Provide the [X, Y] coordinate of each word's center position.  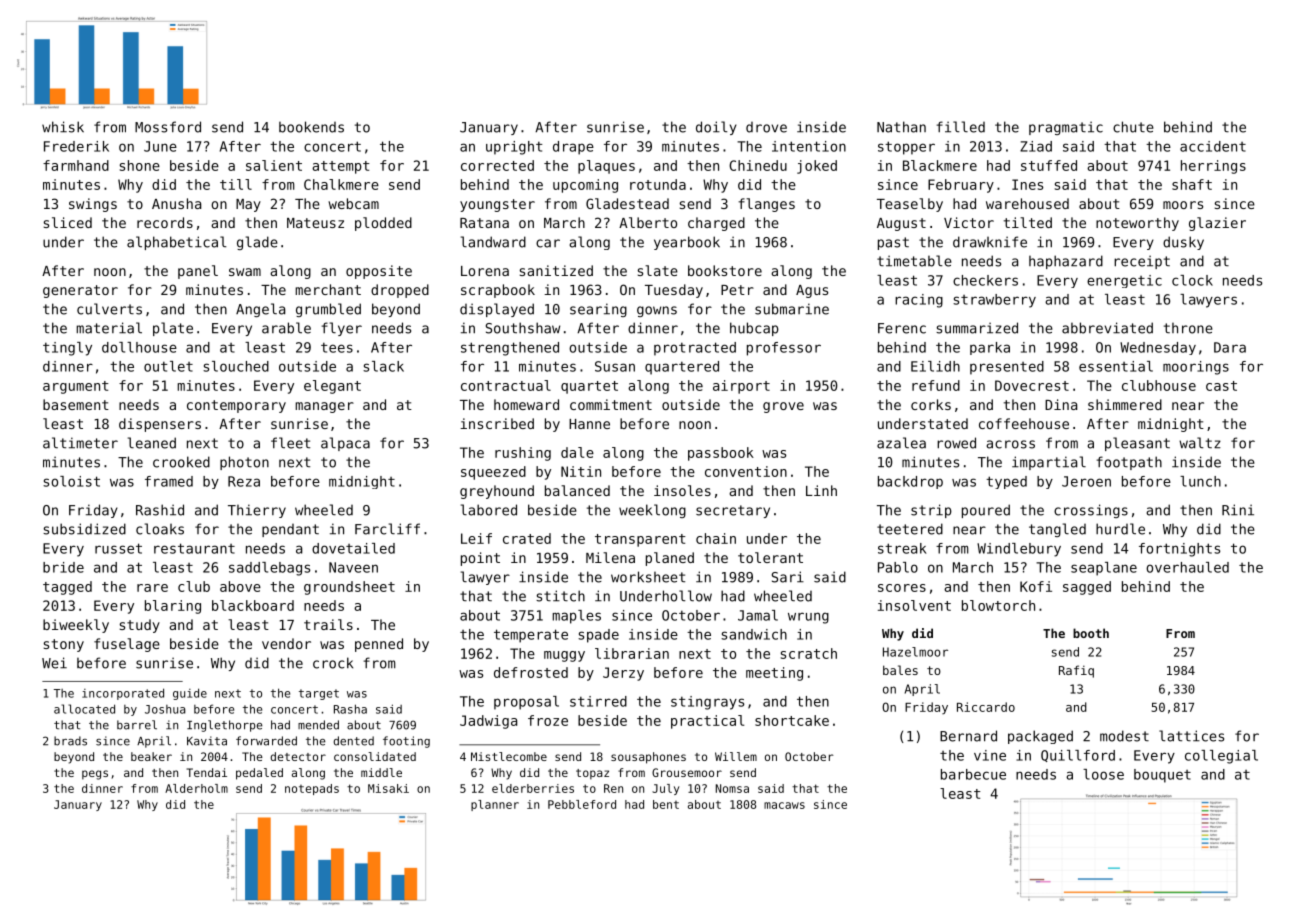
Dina [1061, 404]
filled [960, 127]
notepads [312, 789]
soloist [71, 481]
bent [666, 804]
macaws [784, 805]
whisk [63, 127]
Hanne [589, 424]
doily [716, 128]
